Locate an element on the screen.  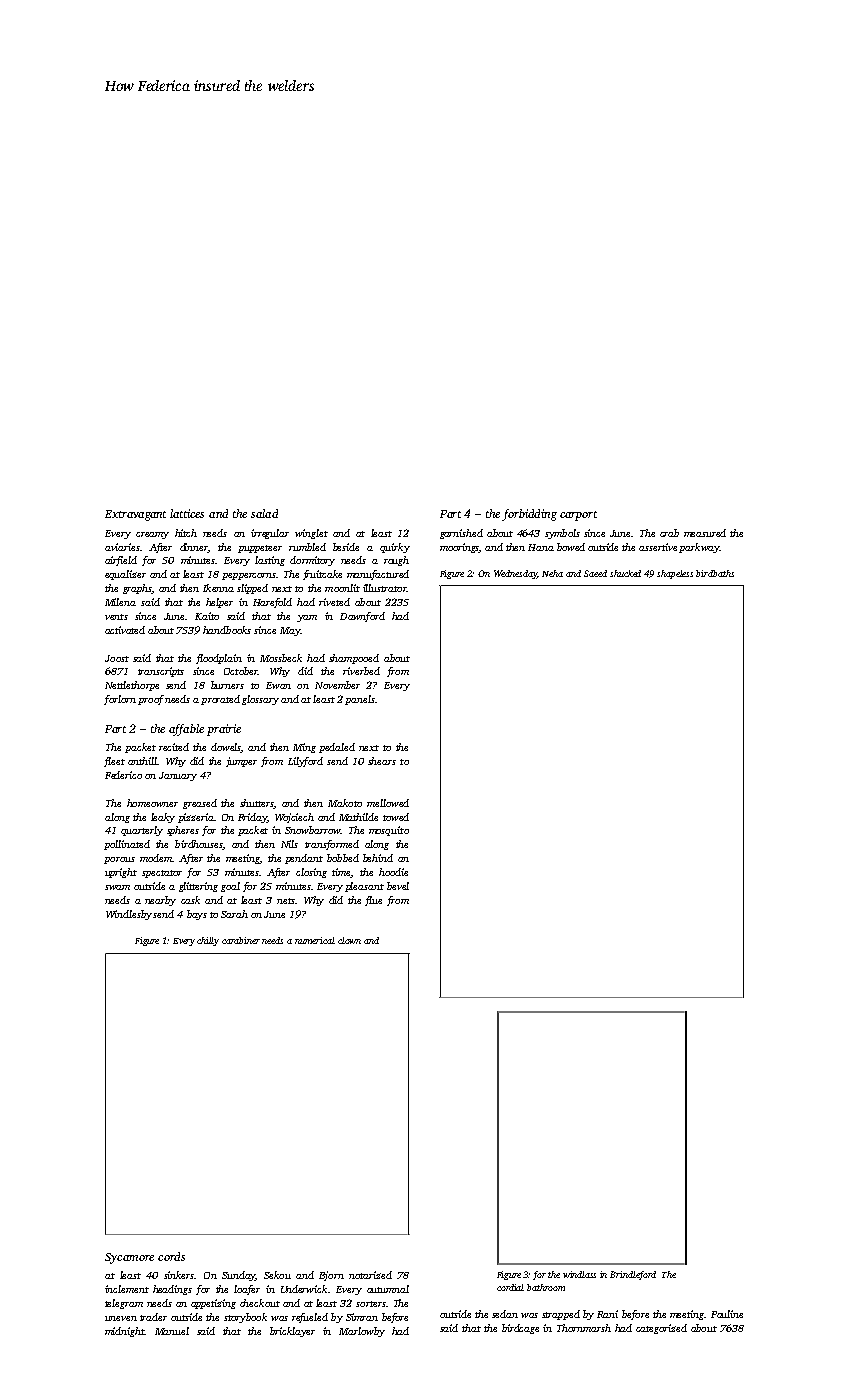
Sycamore is located at coordinates (129, 1258).
